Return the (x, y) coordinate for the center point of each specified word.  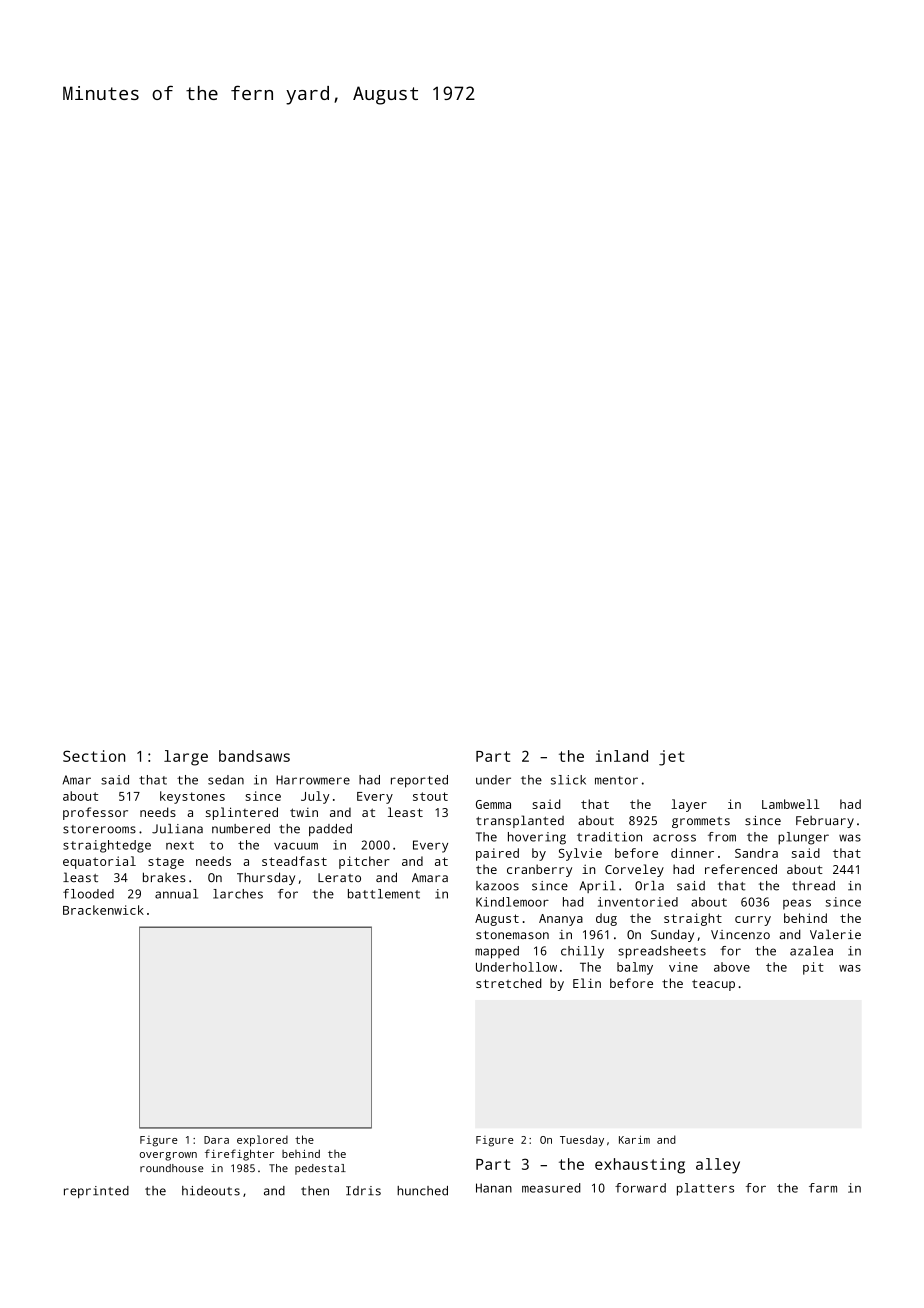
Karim (634, 1139)
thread (813, 886)
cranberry (539, 870)
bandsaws (254, 756)
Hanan (494, 1188)
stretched (508, 983)
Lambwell (791, 804)
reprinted (96, 1192)
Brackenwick (103, 910)
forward (640, 1188)
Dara (216, 1140)
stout (430, 796)
